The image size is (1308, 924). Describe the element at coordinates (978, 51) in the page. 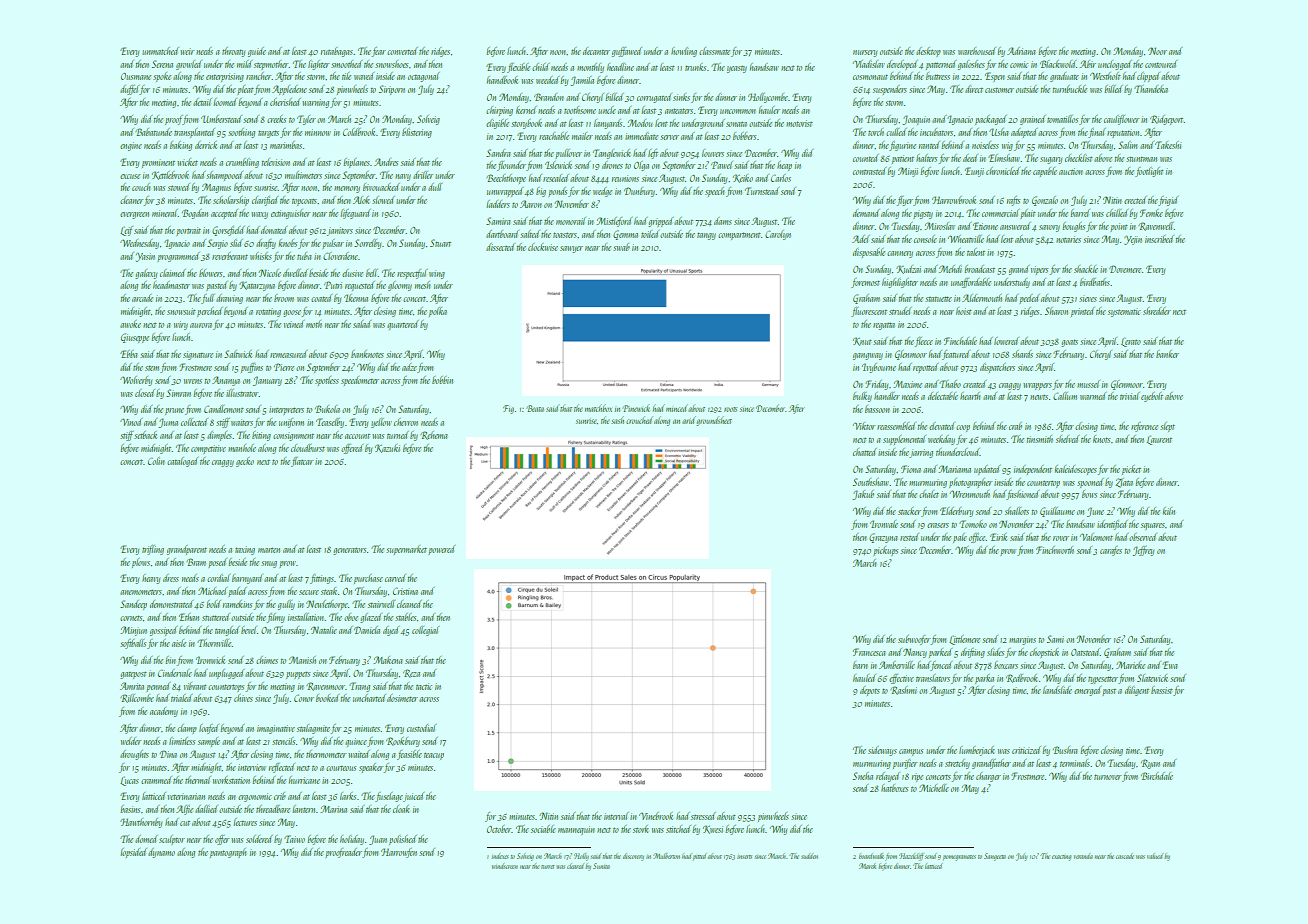

I see `warehoused` at that location.
